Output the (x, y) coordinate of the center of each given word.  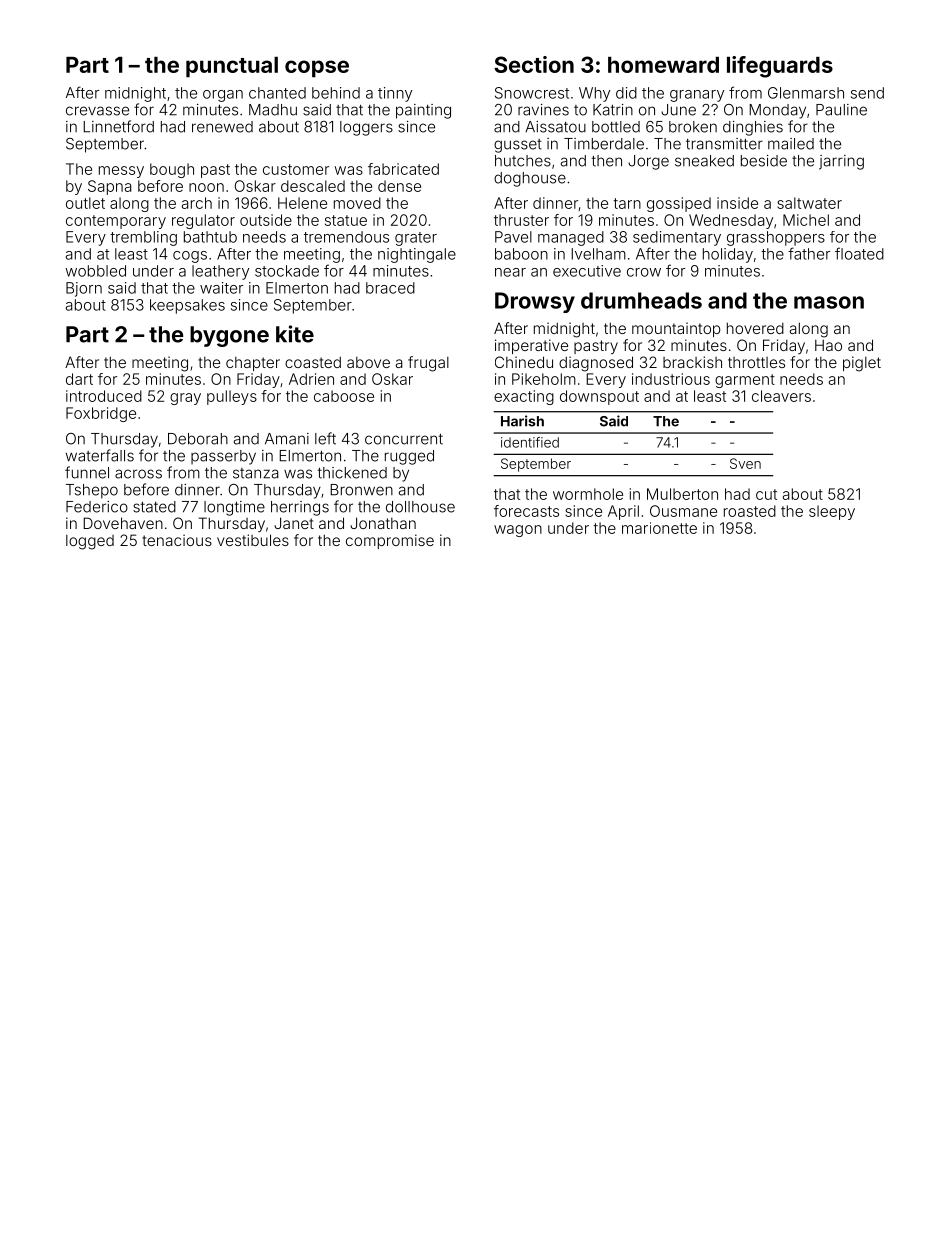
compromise (390, 541)
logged (90, 542)
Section (534, 64)
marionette (659, 528)
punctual (232, 67)
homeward (663, 65)
